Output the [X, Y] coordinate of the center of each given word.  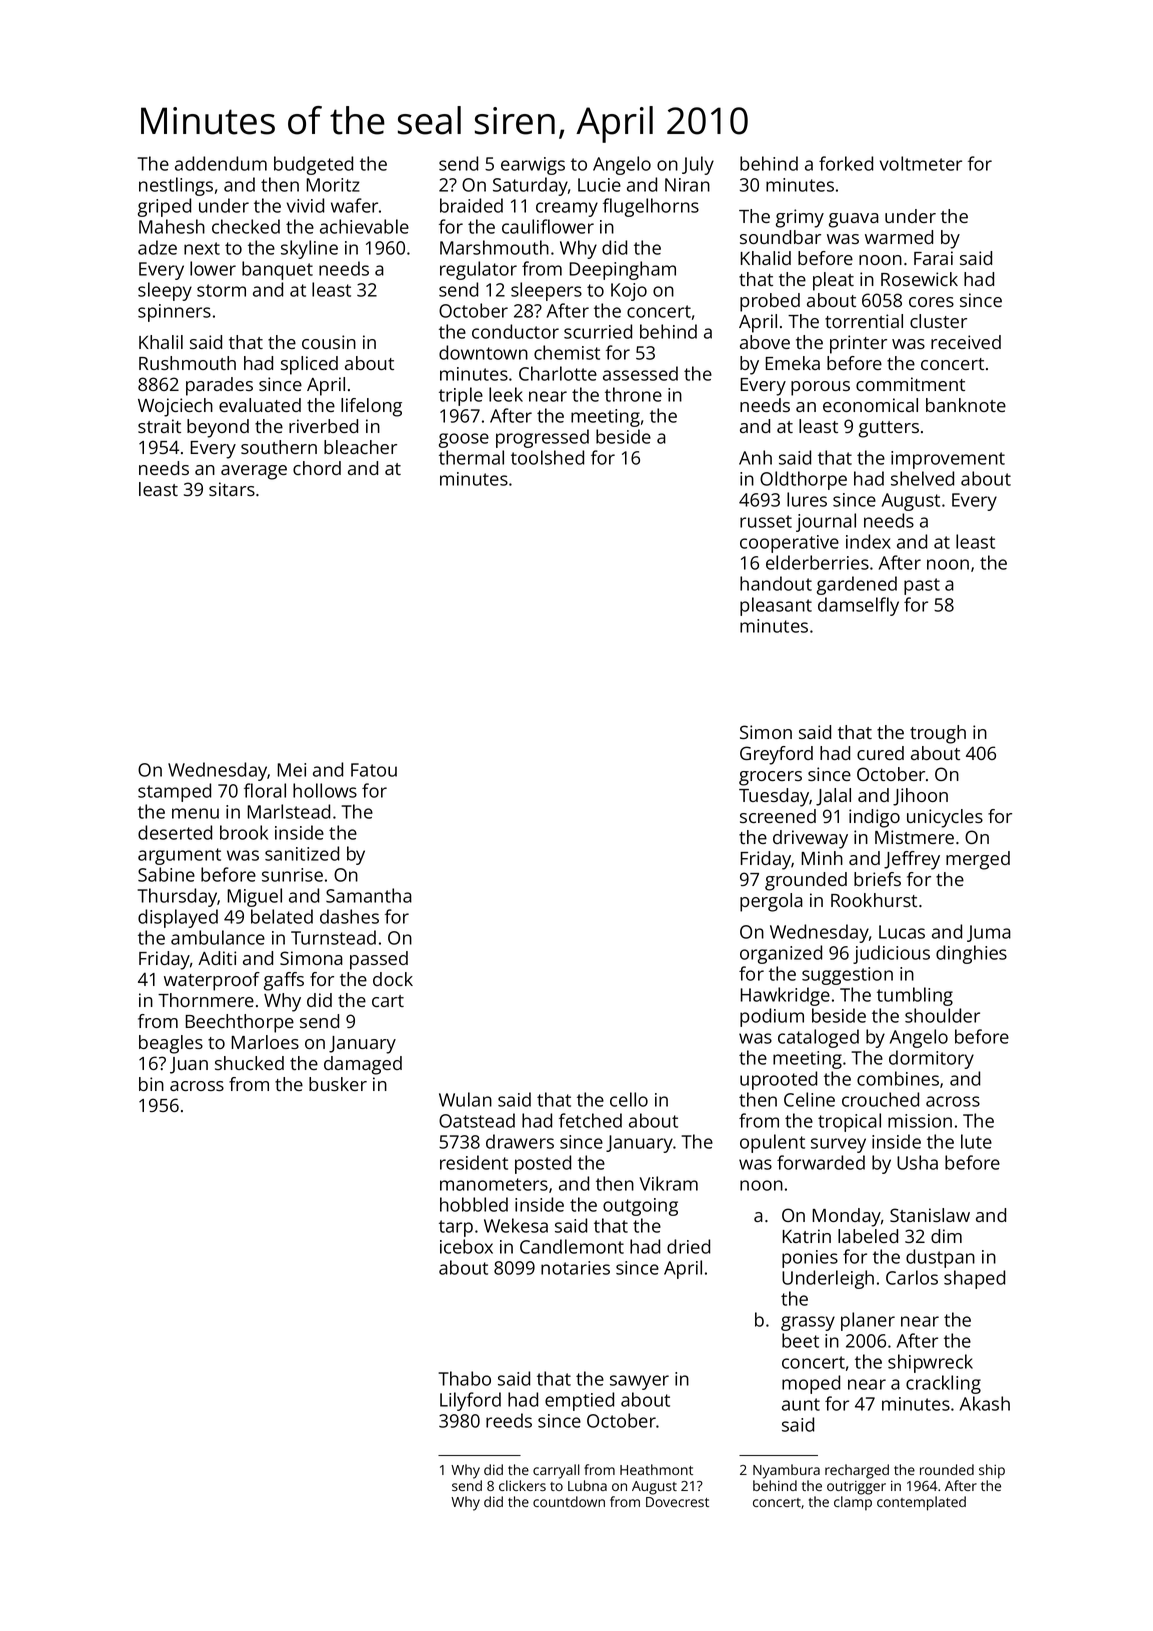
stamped [174, 792]
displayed [178, 918]
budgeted [313, 165]
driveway [810, 839]
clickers [522, 1485]
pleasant [776, 606]
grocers [770, 778]
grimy [800, 218]
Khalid [766, 258]
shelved [922, 478]
